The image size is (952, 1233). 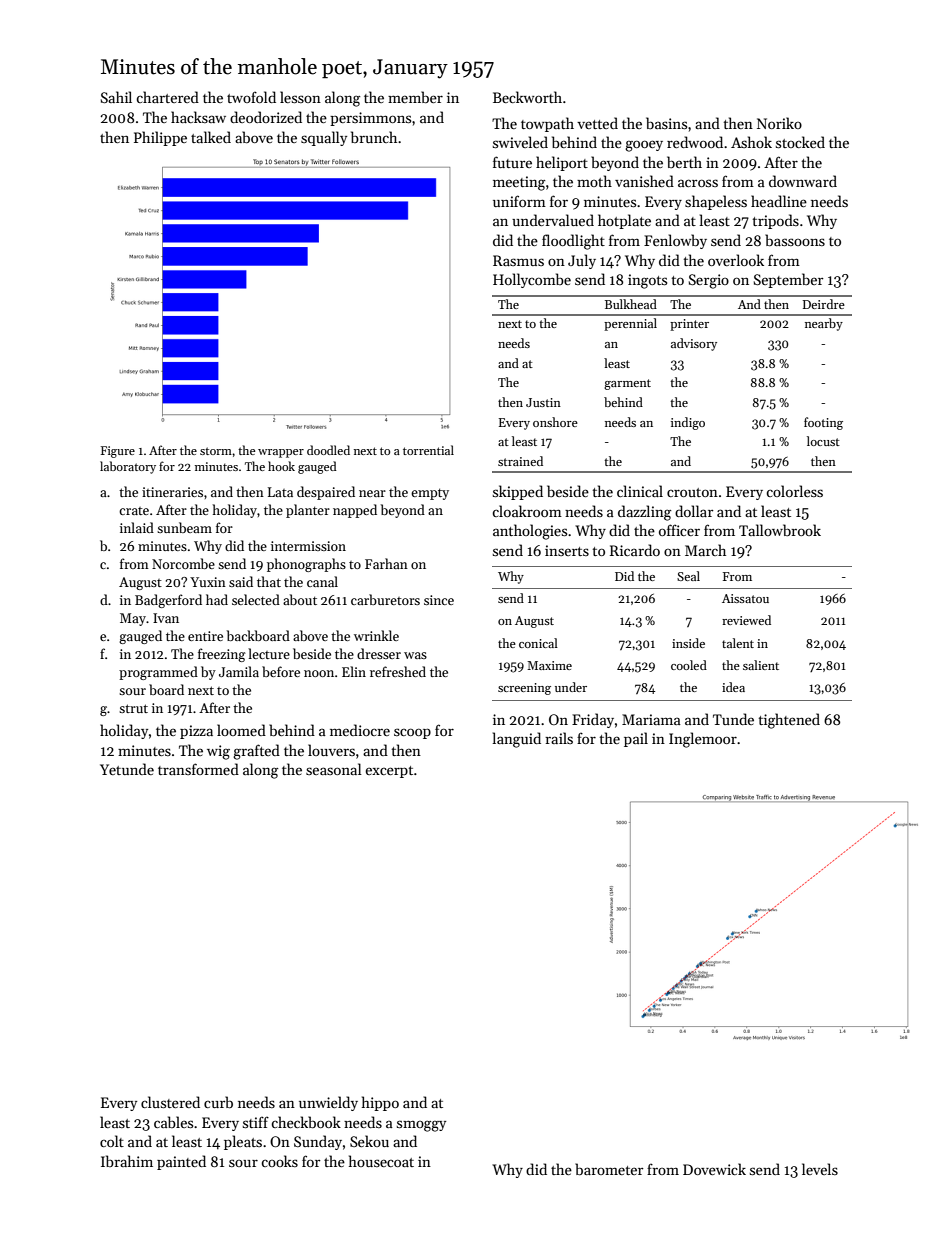 What do you see at coordinates (800, 142) in the screenshot?
I see `stocked` at bounding box center [800, 142].
